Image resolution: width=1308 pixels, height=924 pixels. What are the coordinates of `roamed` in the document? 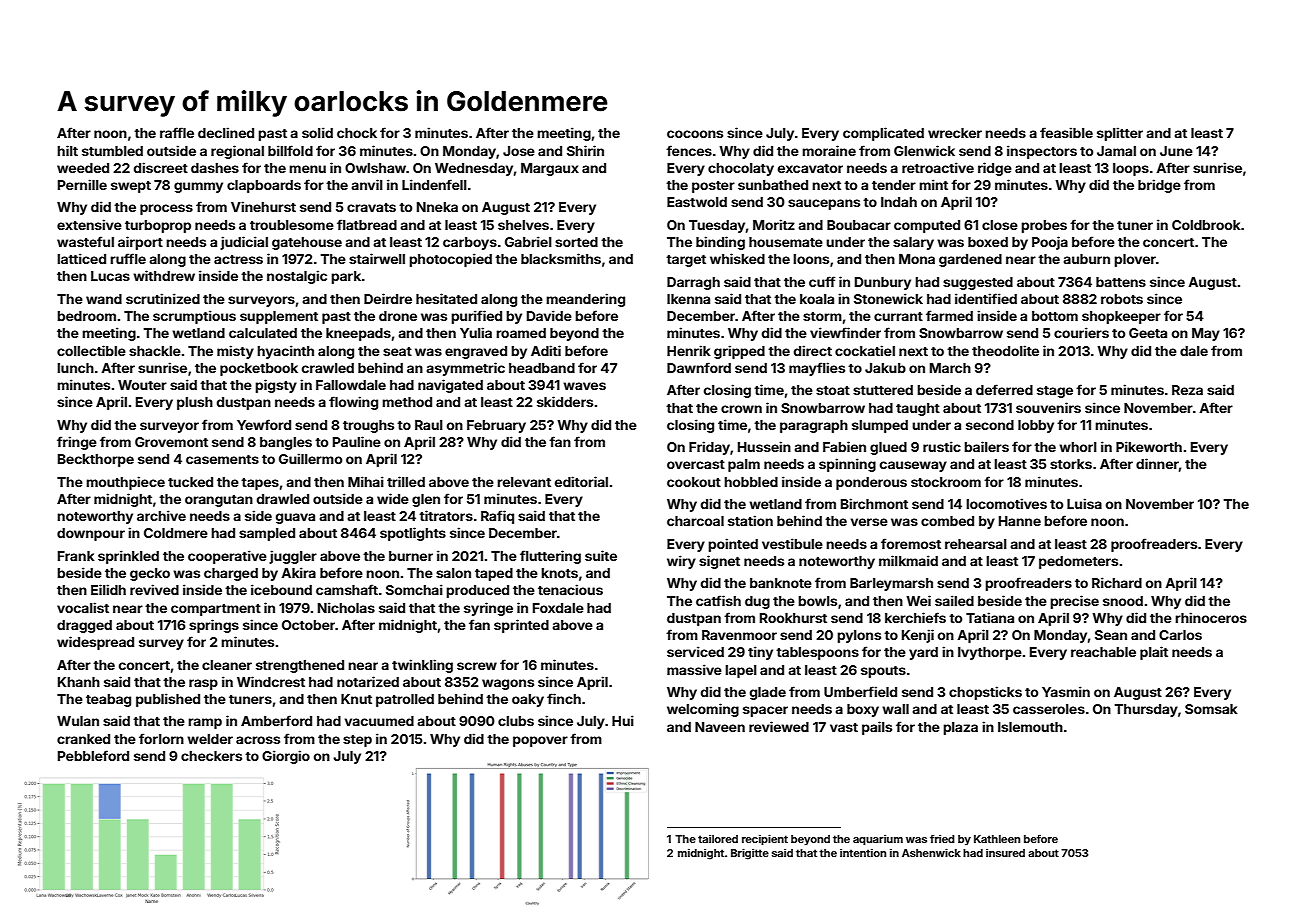 It's located at (521, 333).
